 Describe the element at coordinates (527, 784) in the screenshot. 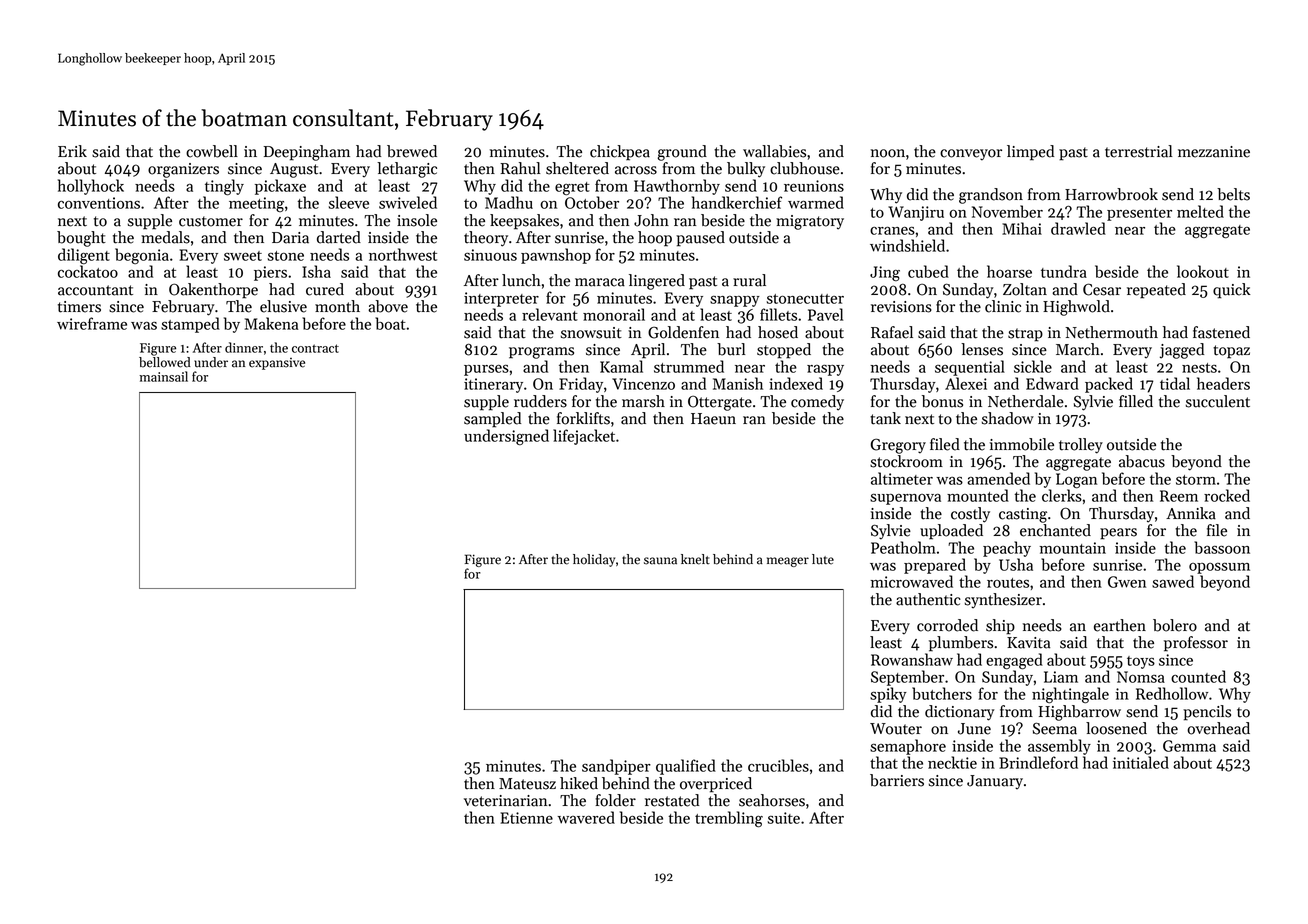

I see `Mateusz` at that location.
